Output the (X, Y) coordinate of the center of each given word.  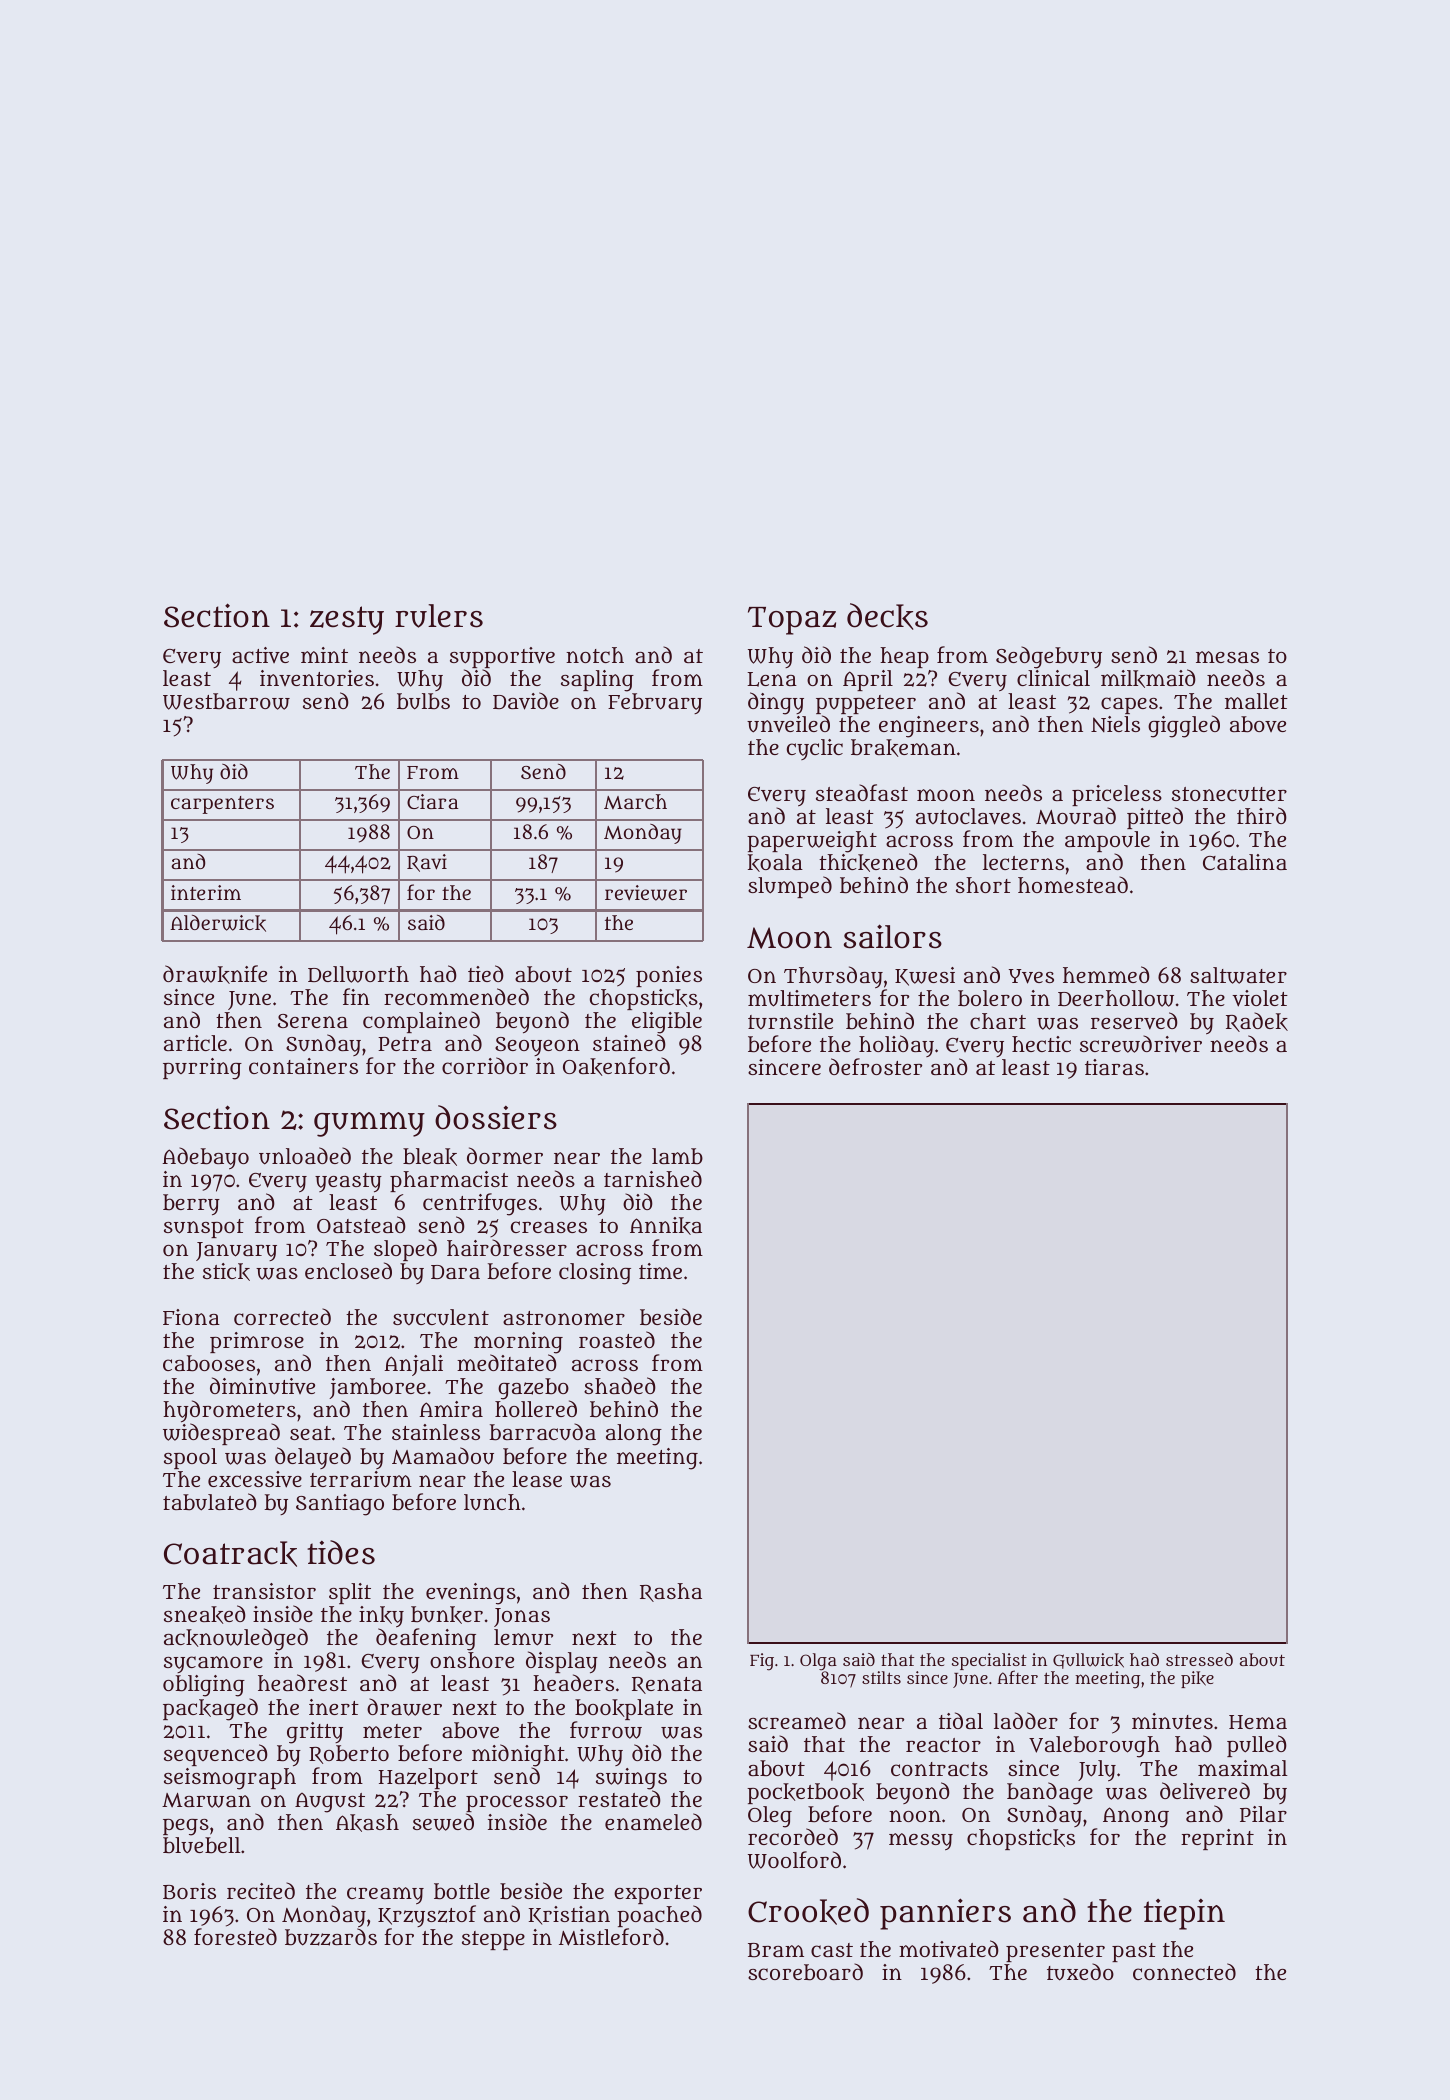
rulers (439, 616)
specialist (989, 1662)
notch (595, 655)
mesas (1227, 657)
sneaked (205, 1614)
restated (619, 1798)
